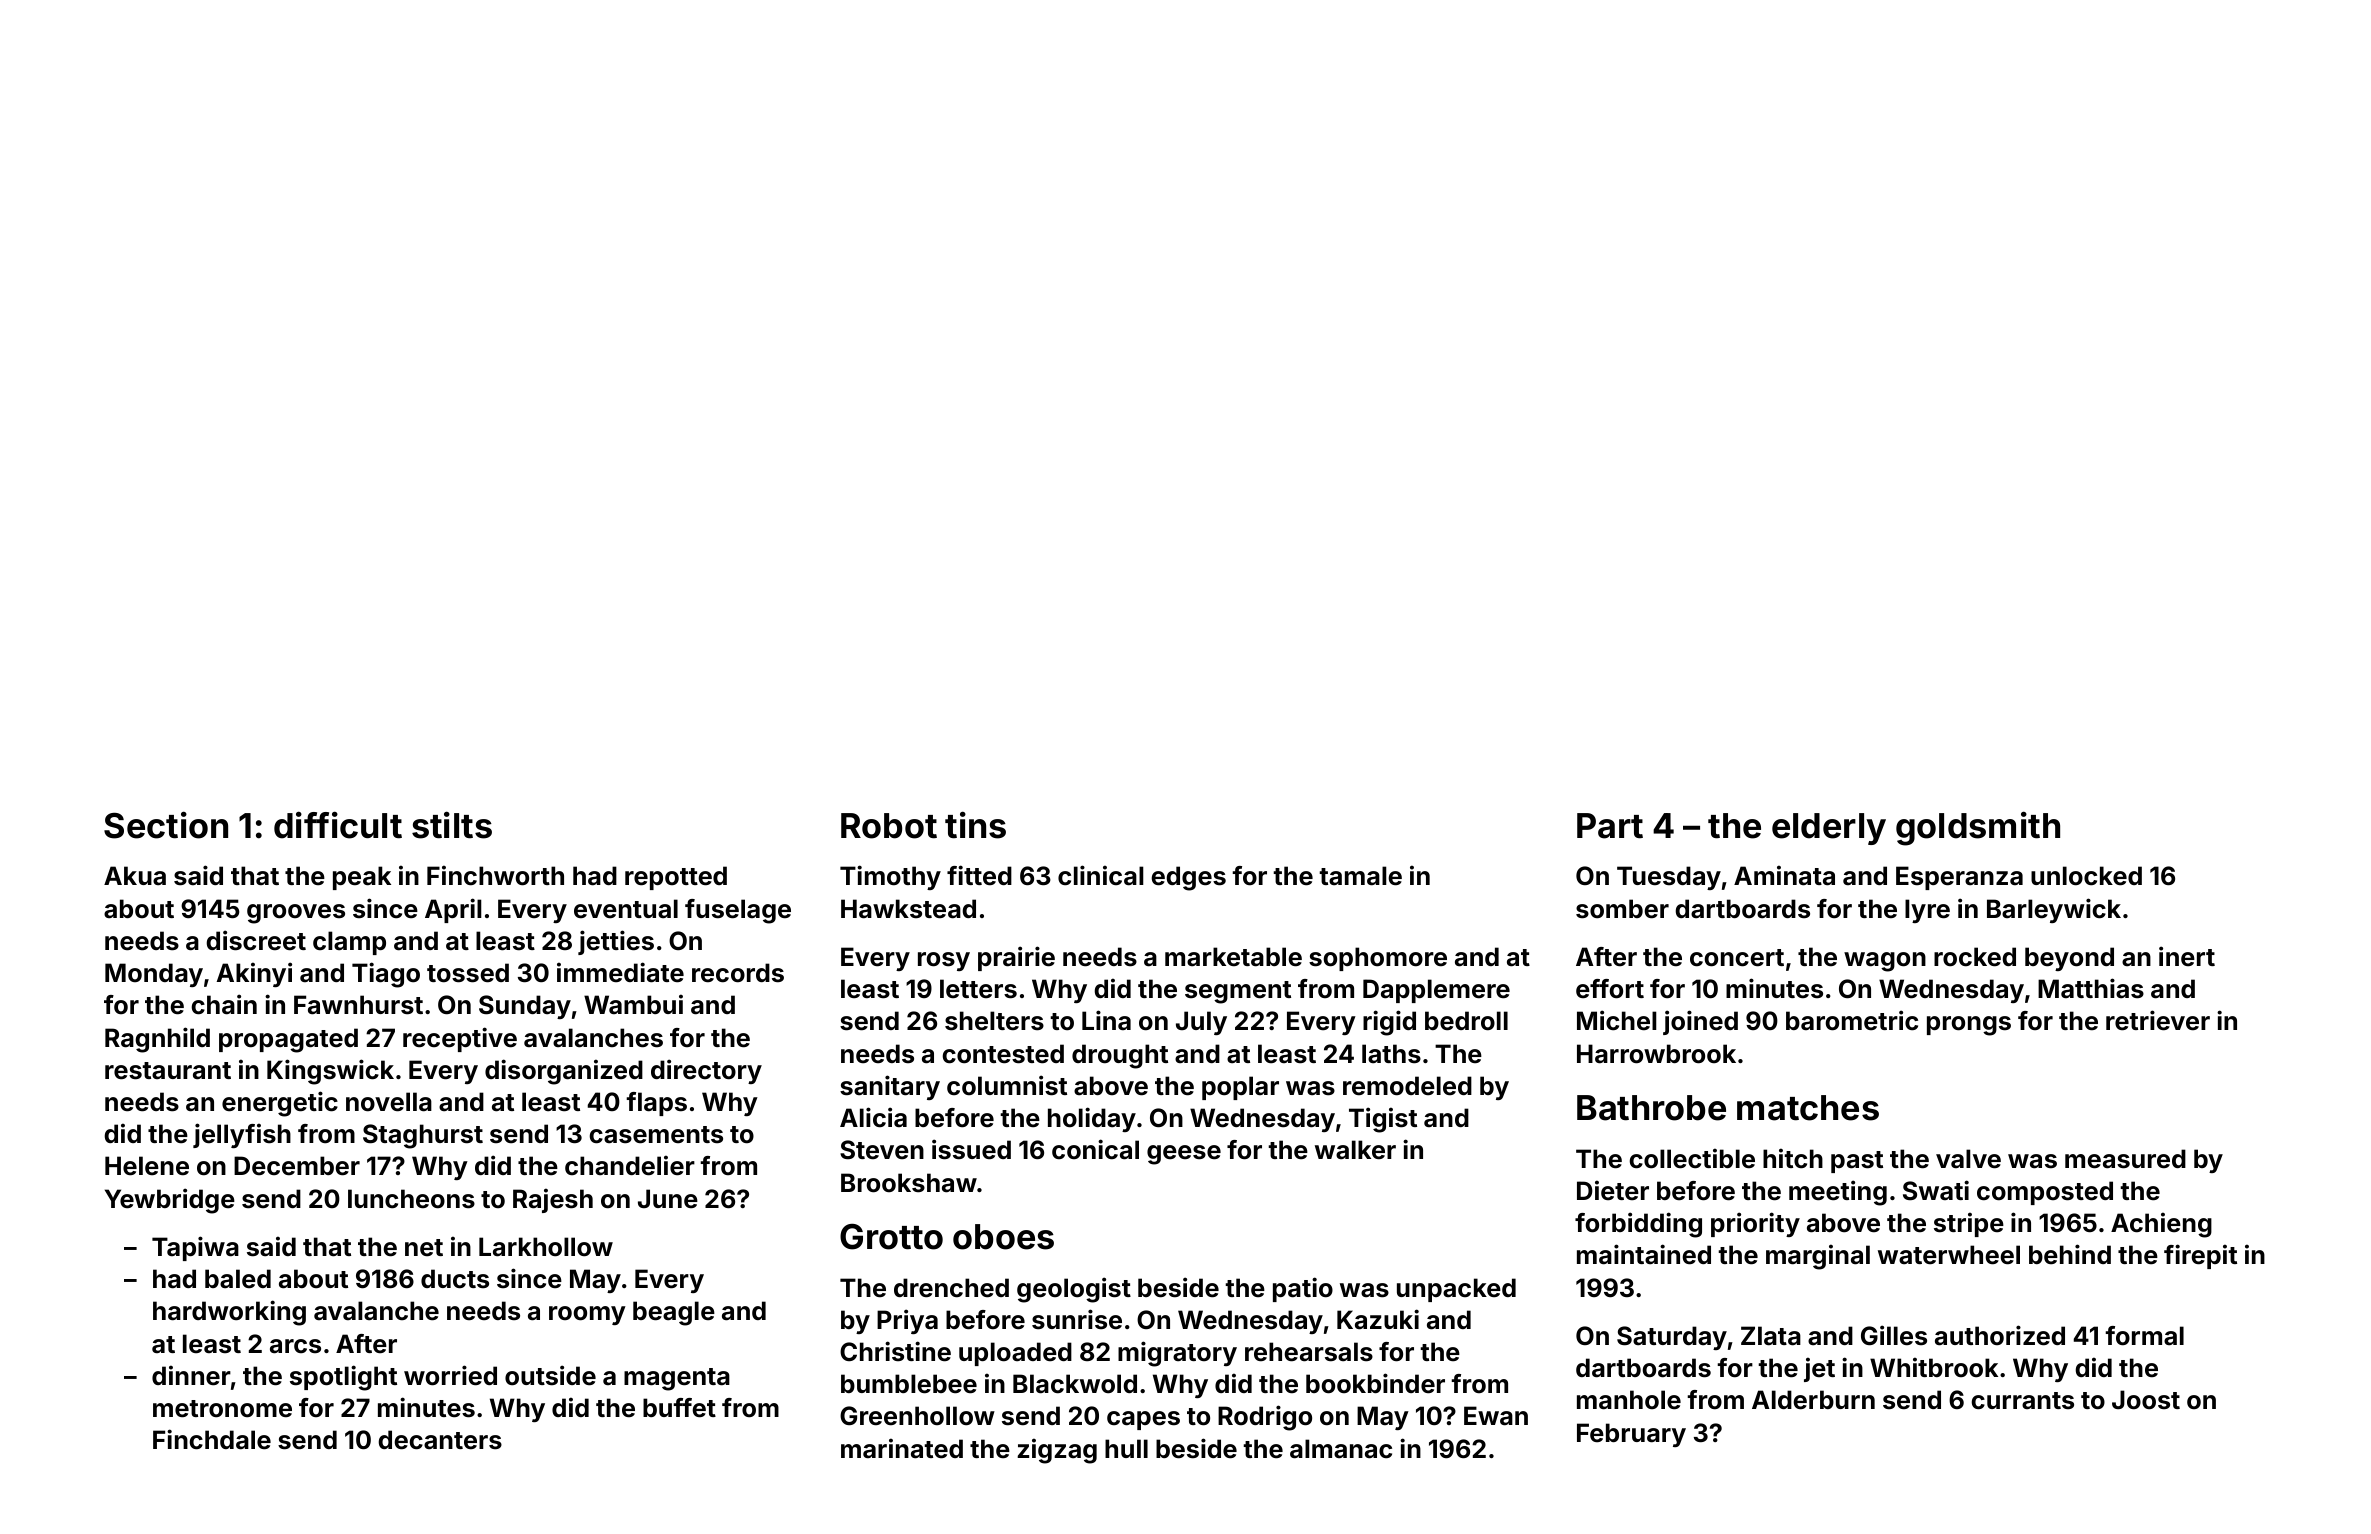 The width and height of the screenshot is (2371, 1534). I want to click on Robot, so click(889, 826).
